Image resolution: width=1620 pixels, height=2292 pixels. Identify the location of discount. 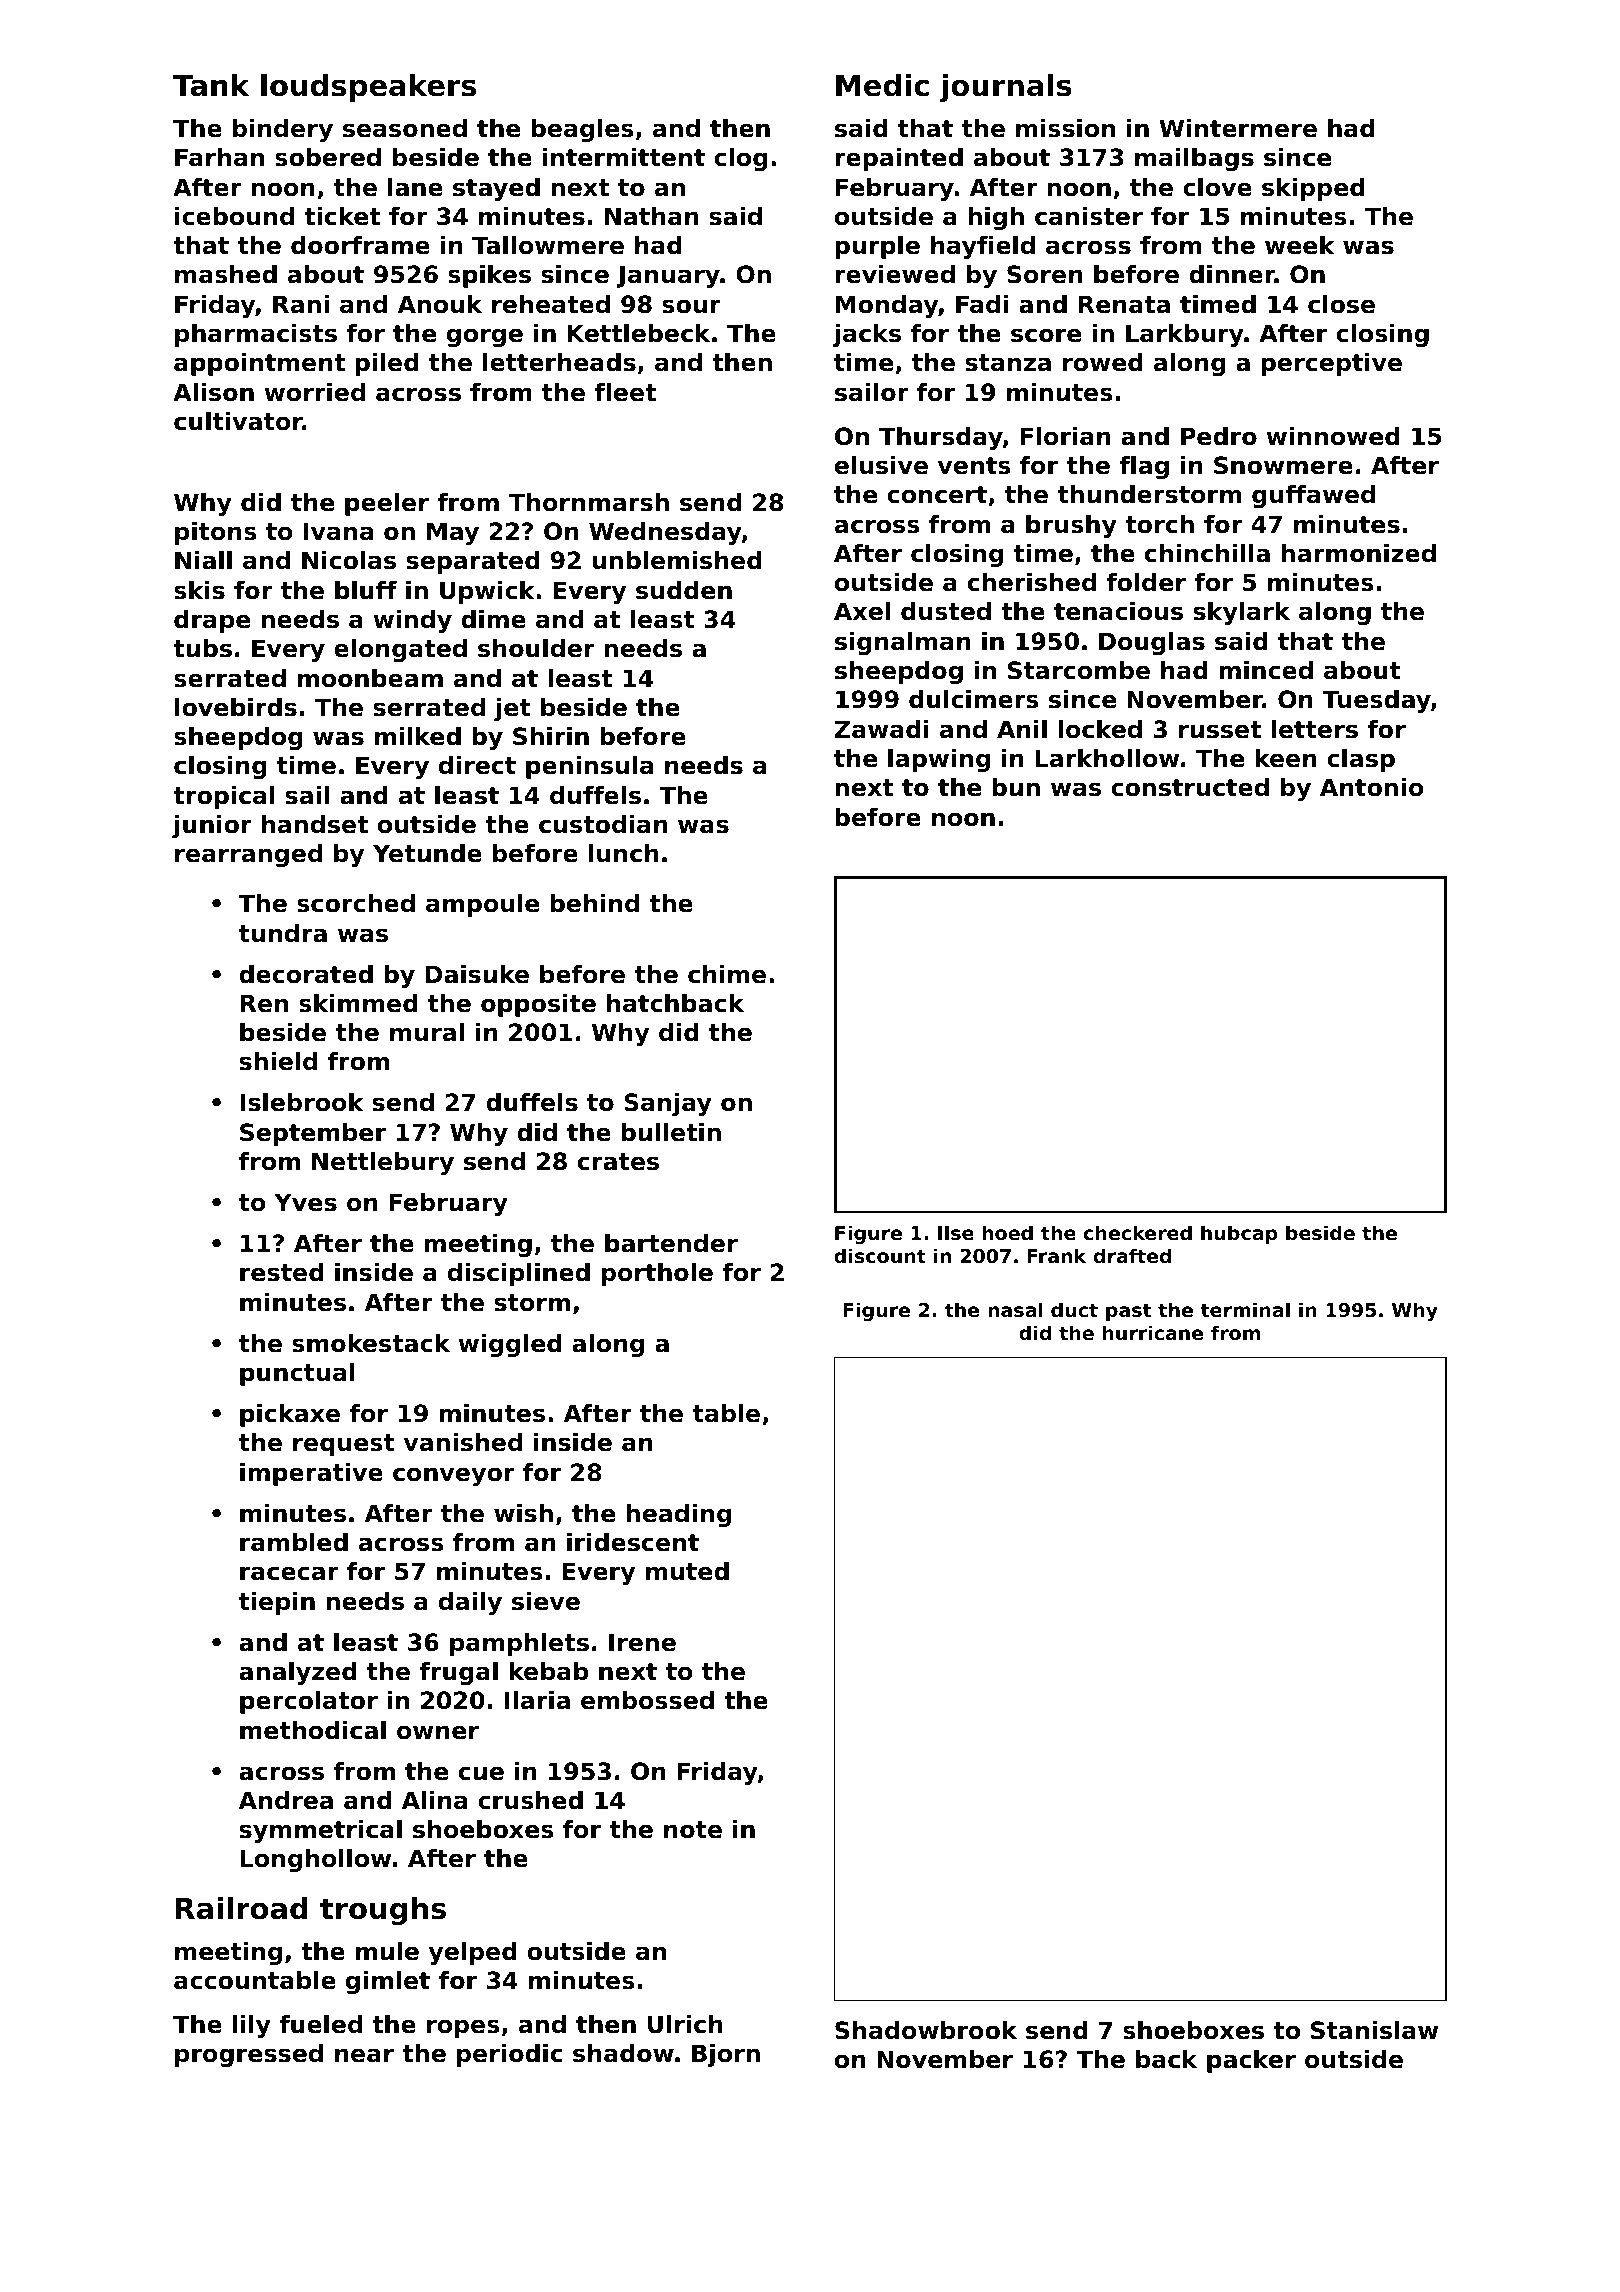
(880, 1256).
